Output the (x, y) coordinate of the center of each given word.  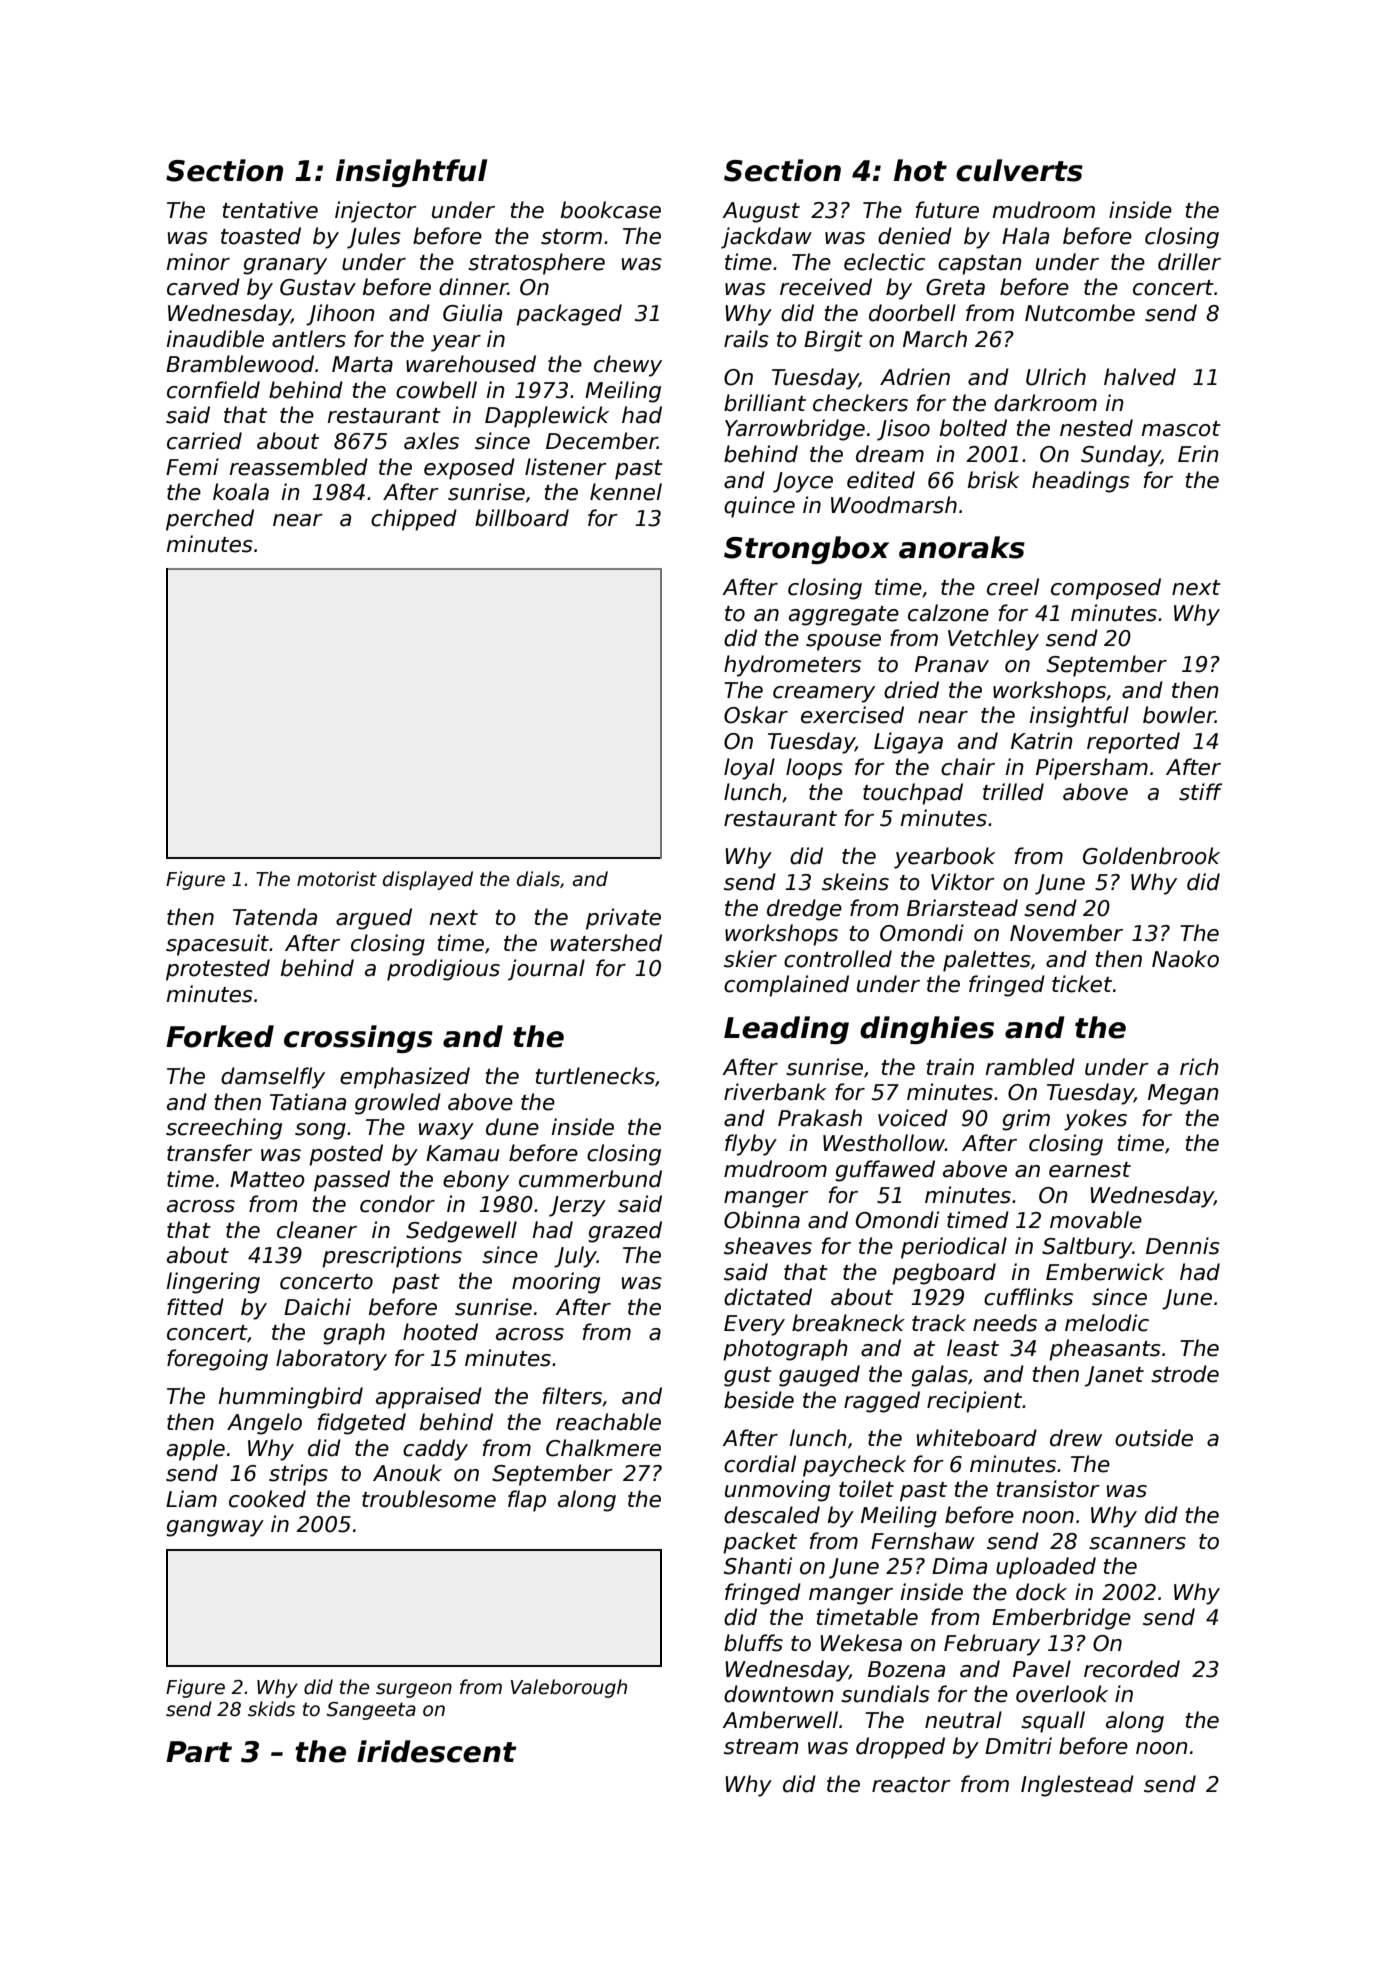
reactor (911, 1785)
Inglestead (1077, 1786)
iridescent (437, 1751)
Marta (362, 364)
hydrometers (792, 666)
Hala (1025, 236)
